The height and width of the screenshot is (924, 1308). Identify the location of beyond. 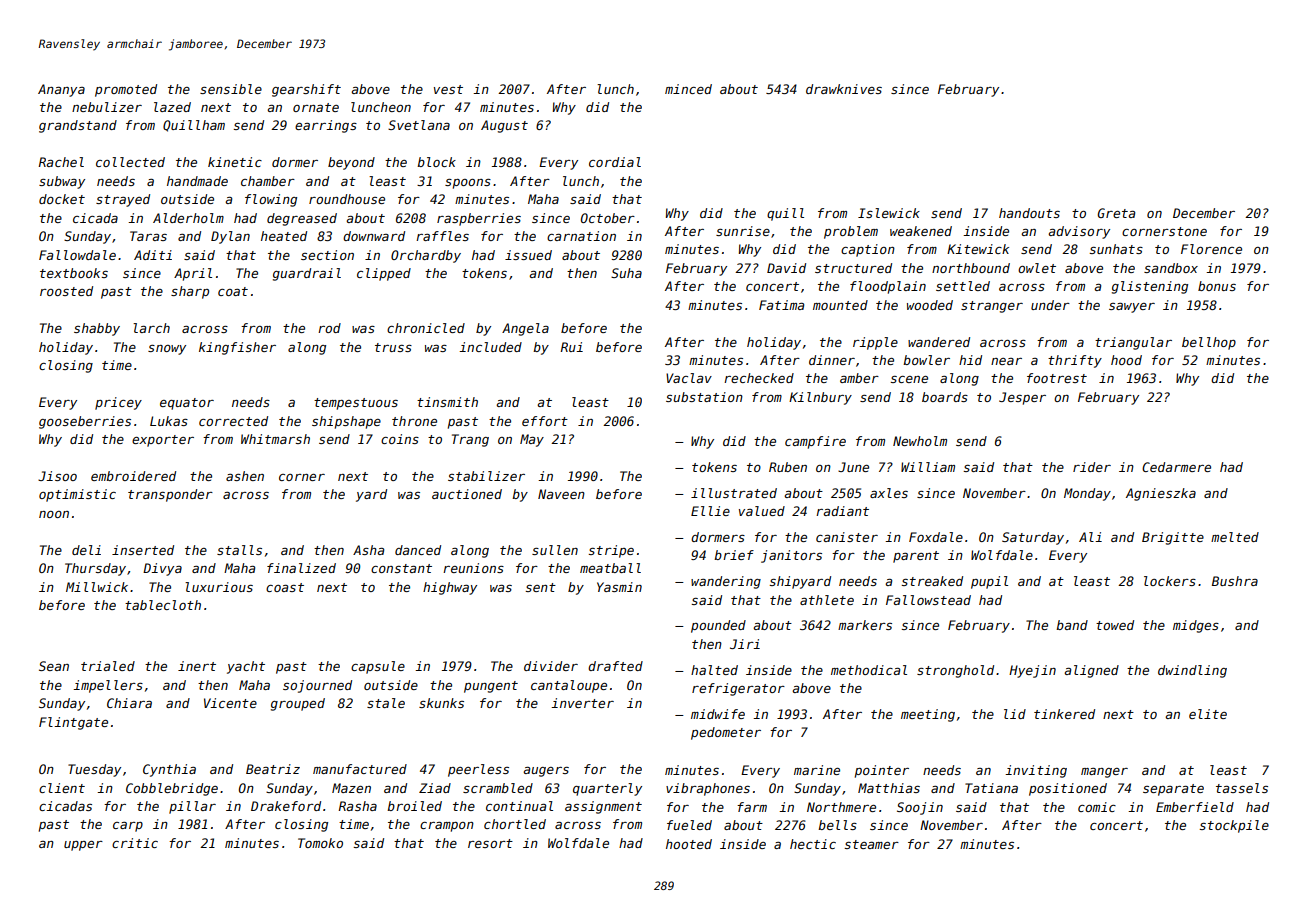
(351, 163).
